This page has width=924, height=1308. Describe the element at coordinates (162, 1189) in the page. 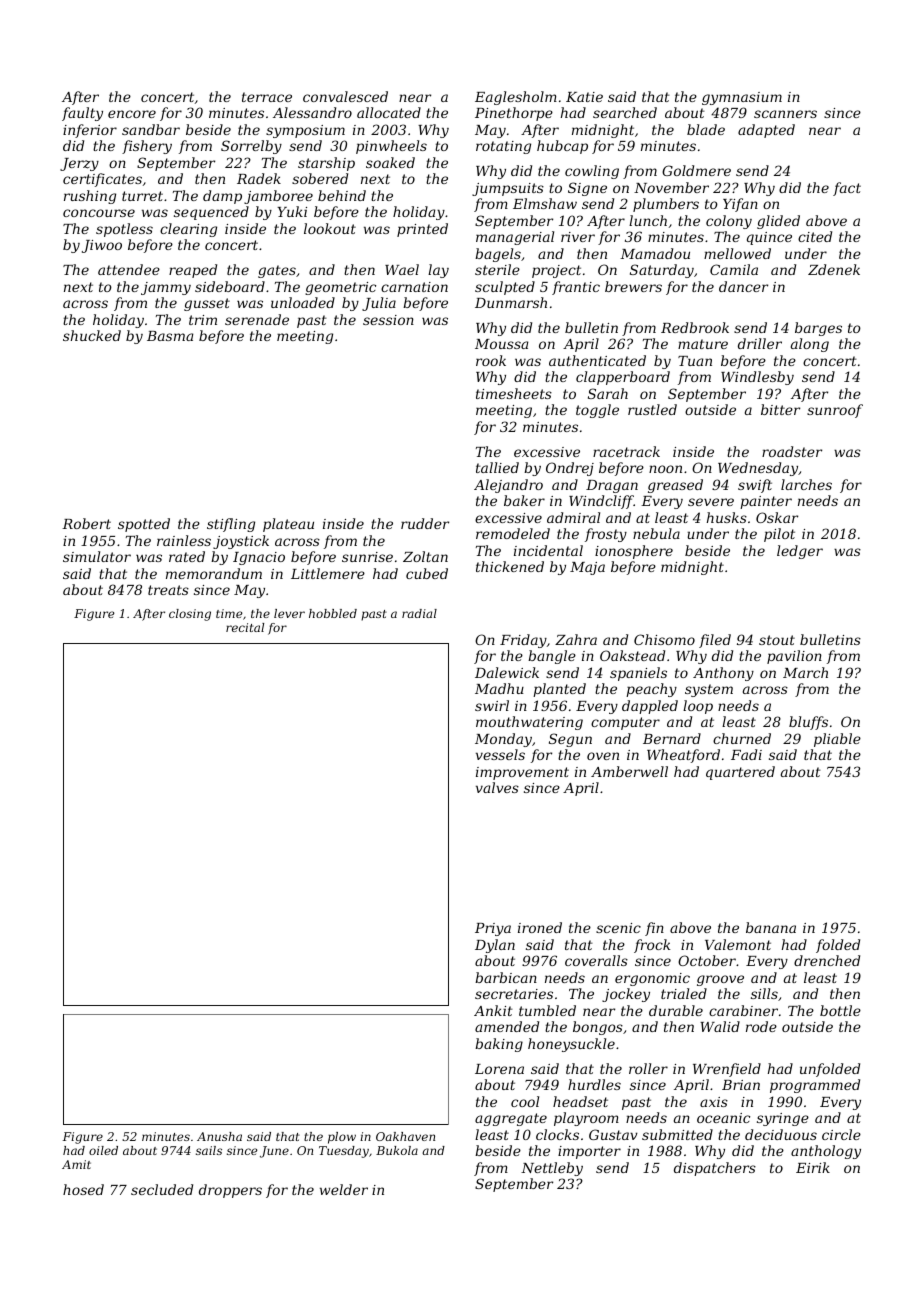

I see `secluded` at that location.
